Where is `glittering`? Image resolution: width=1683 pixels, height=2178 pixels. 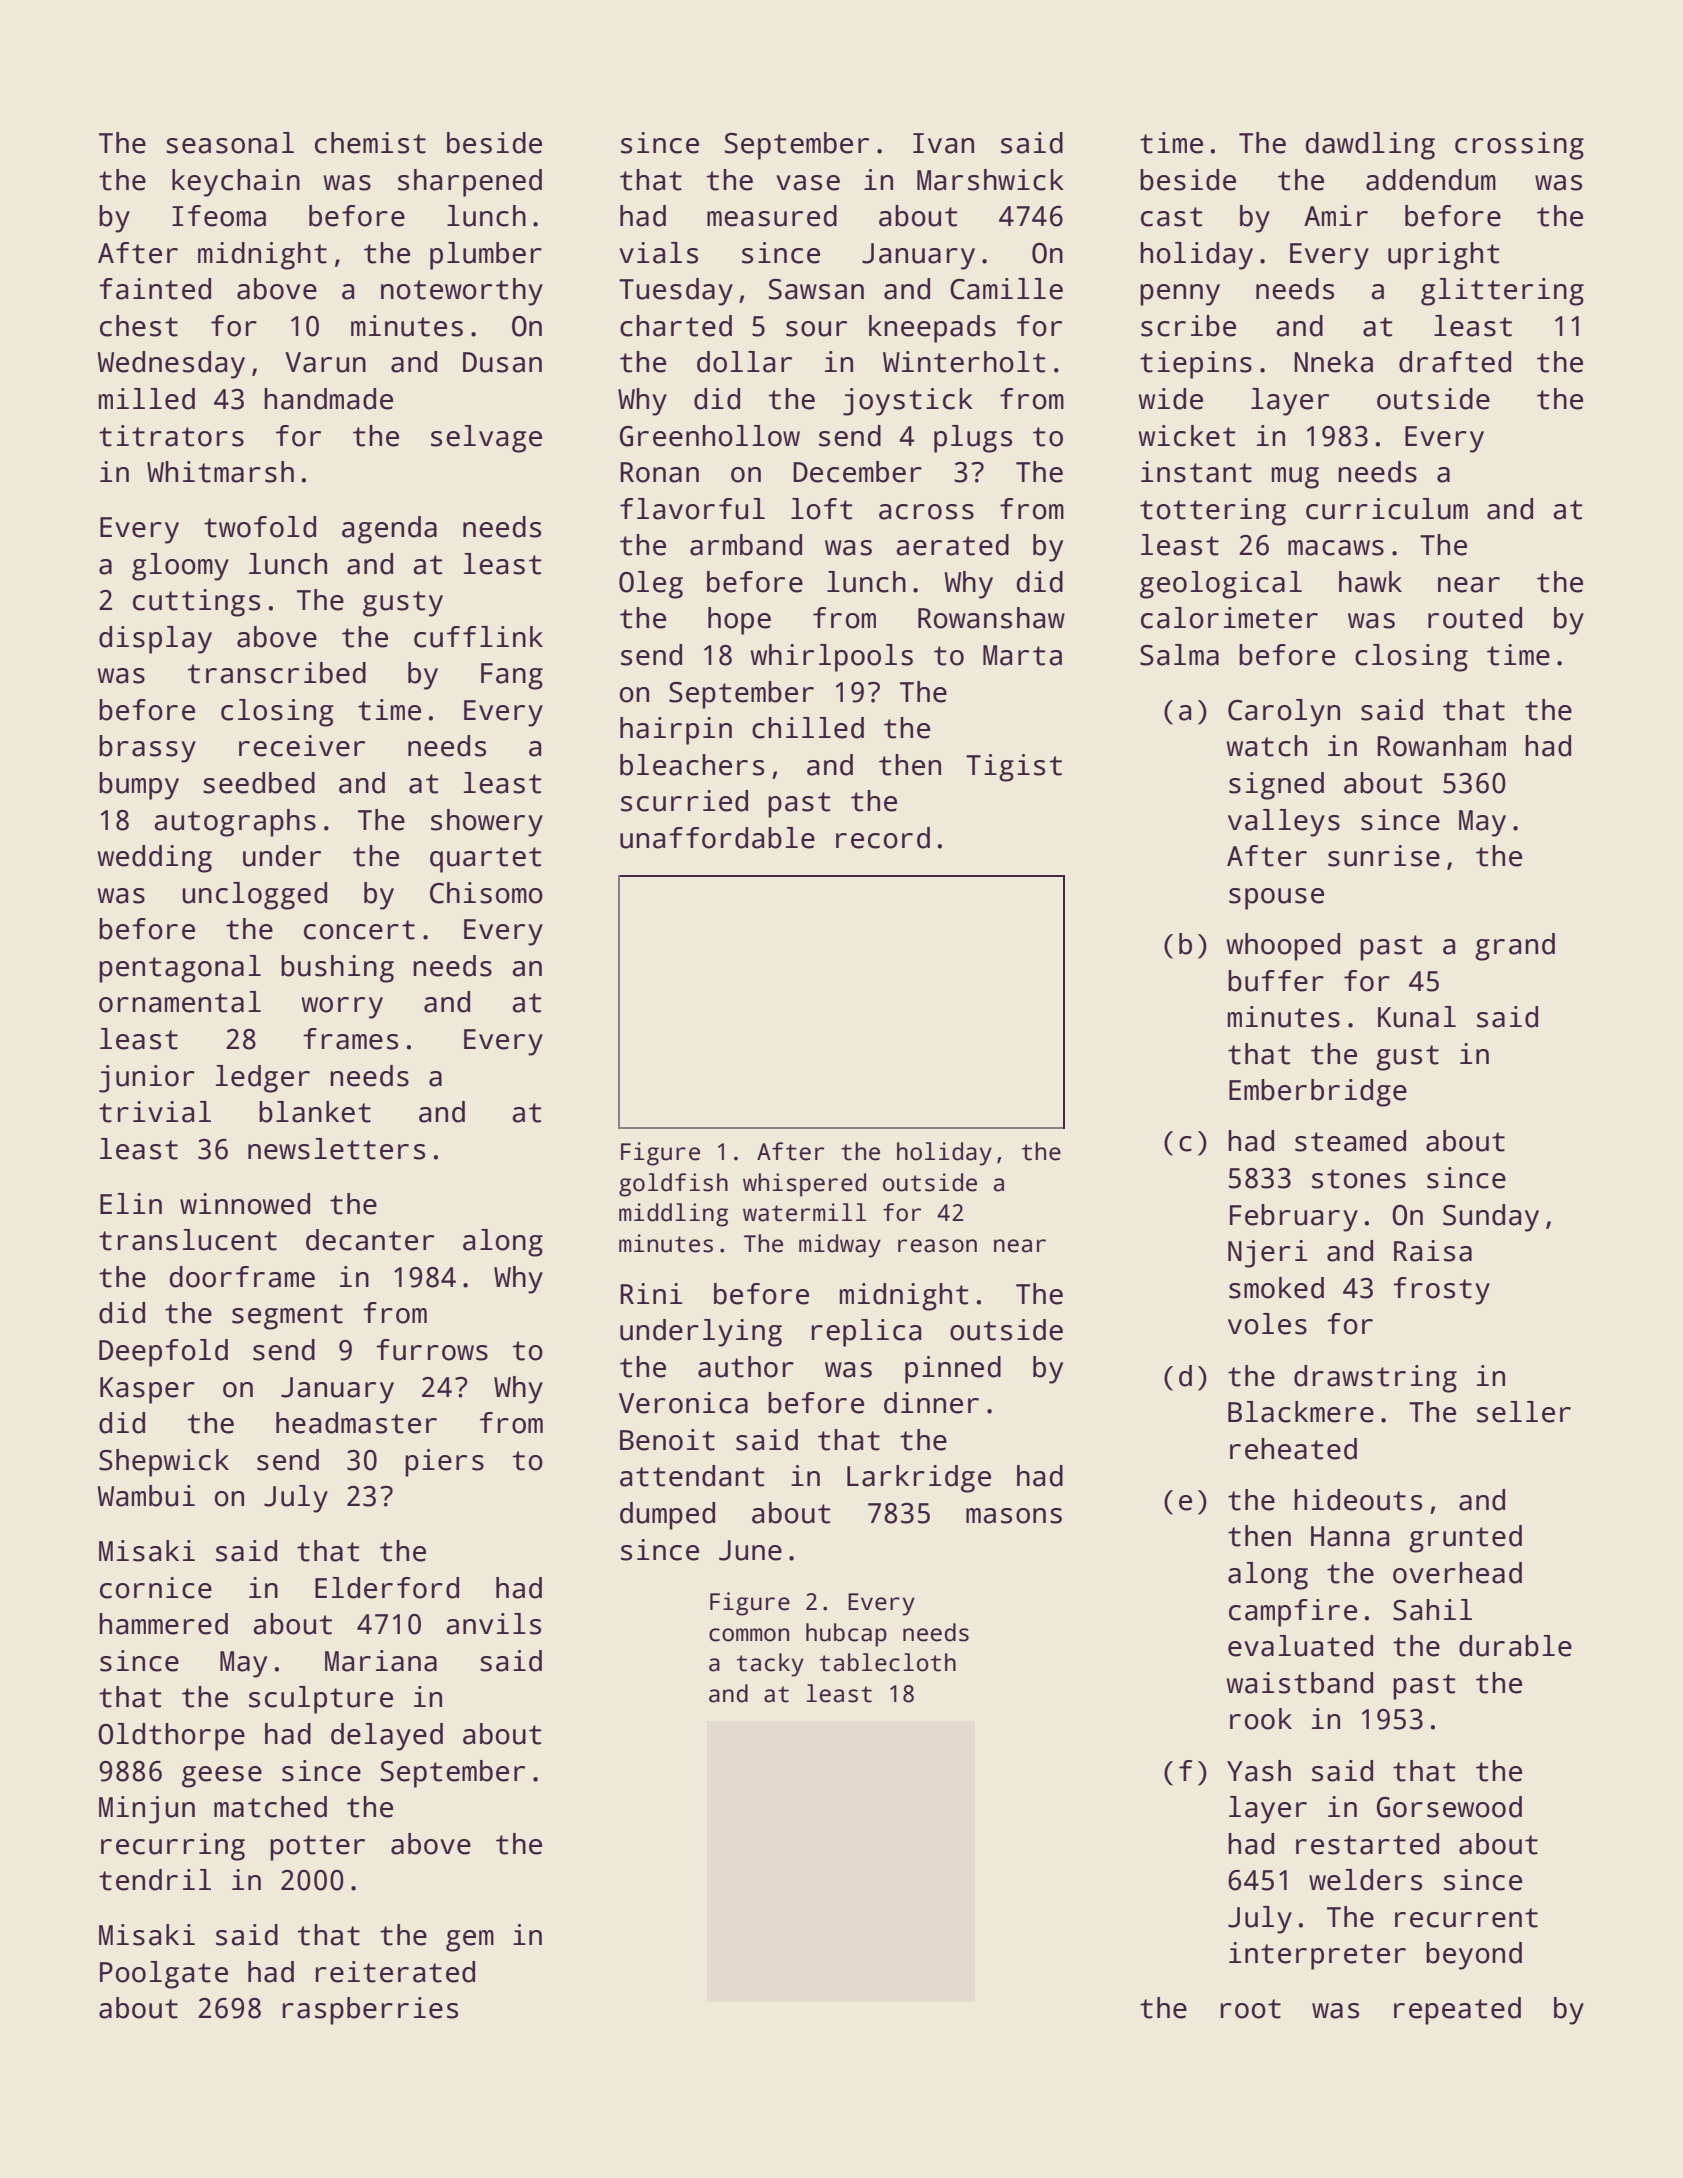
glittering is located at coordinates (1502, 292).
